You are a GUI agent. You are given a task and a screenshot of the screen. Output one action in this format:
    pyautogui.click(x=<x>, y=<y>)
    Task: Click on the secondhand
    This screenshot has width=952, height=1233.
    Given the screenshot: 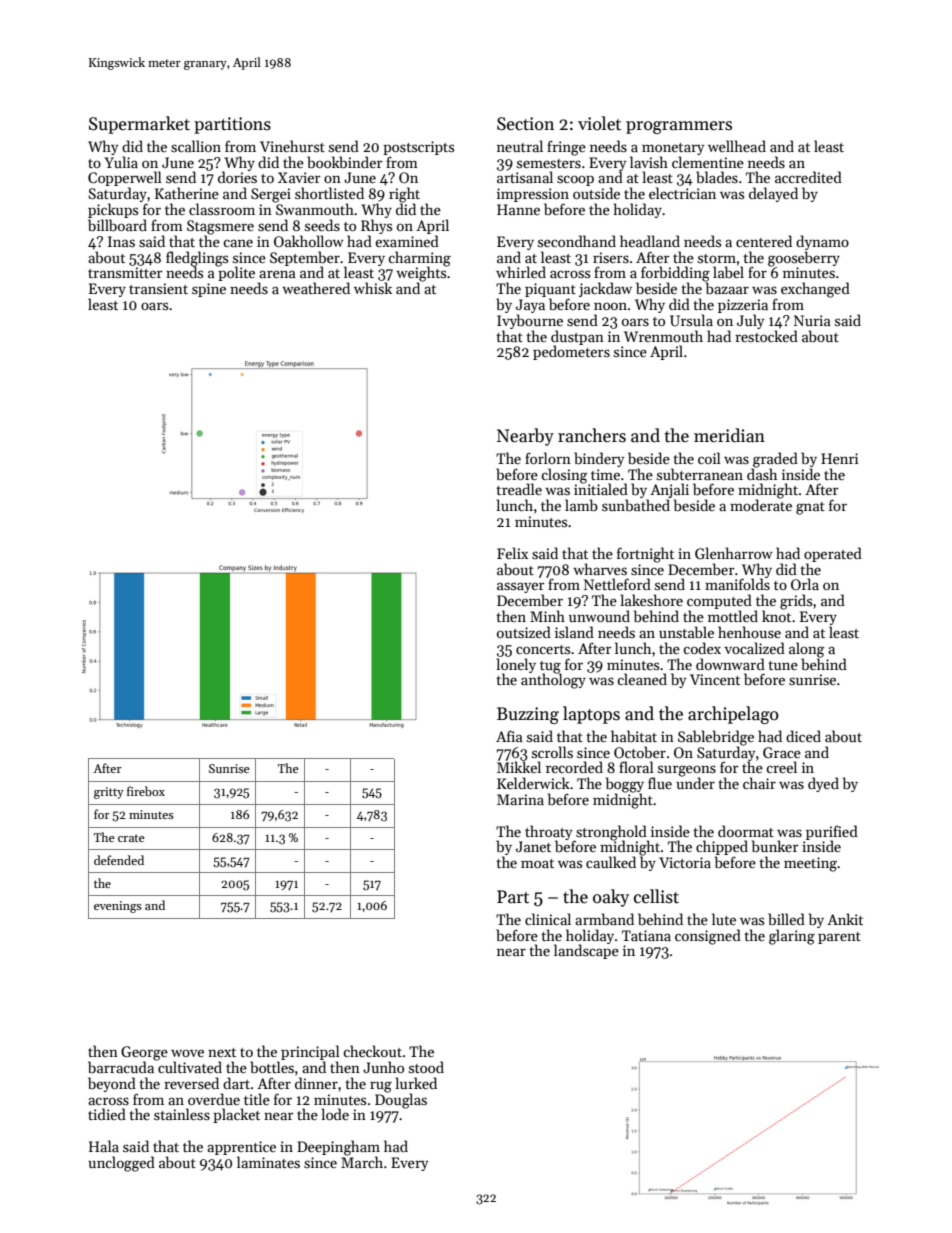 What is the action you would take?
    pyautogui.click(x=577, y=241)
